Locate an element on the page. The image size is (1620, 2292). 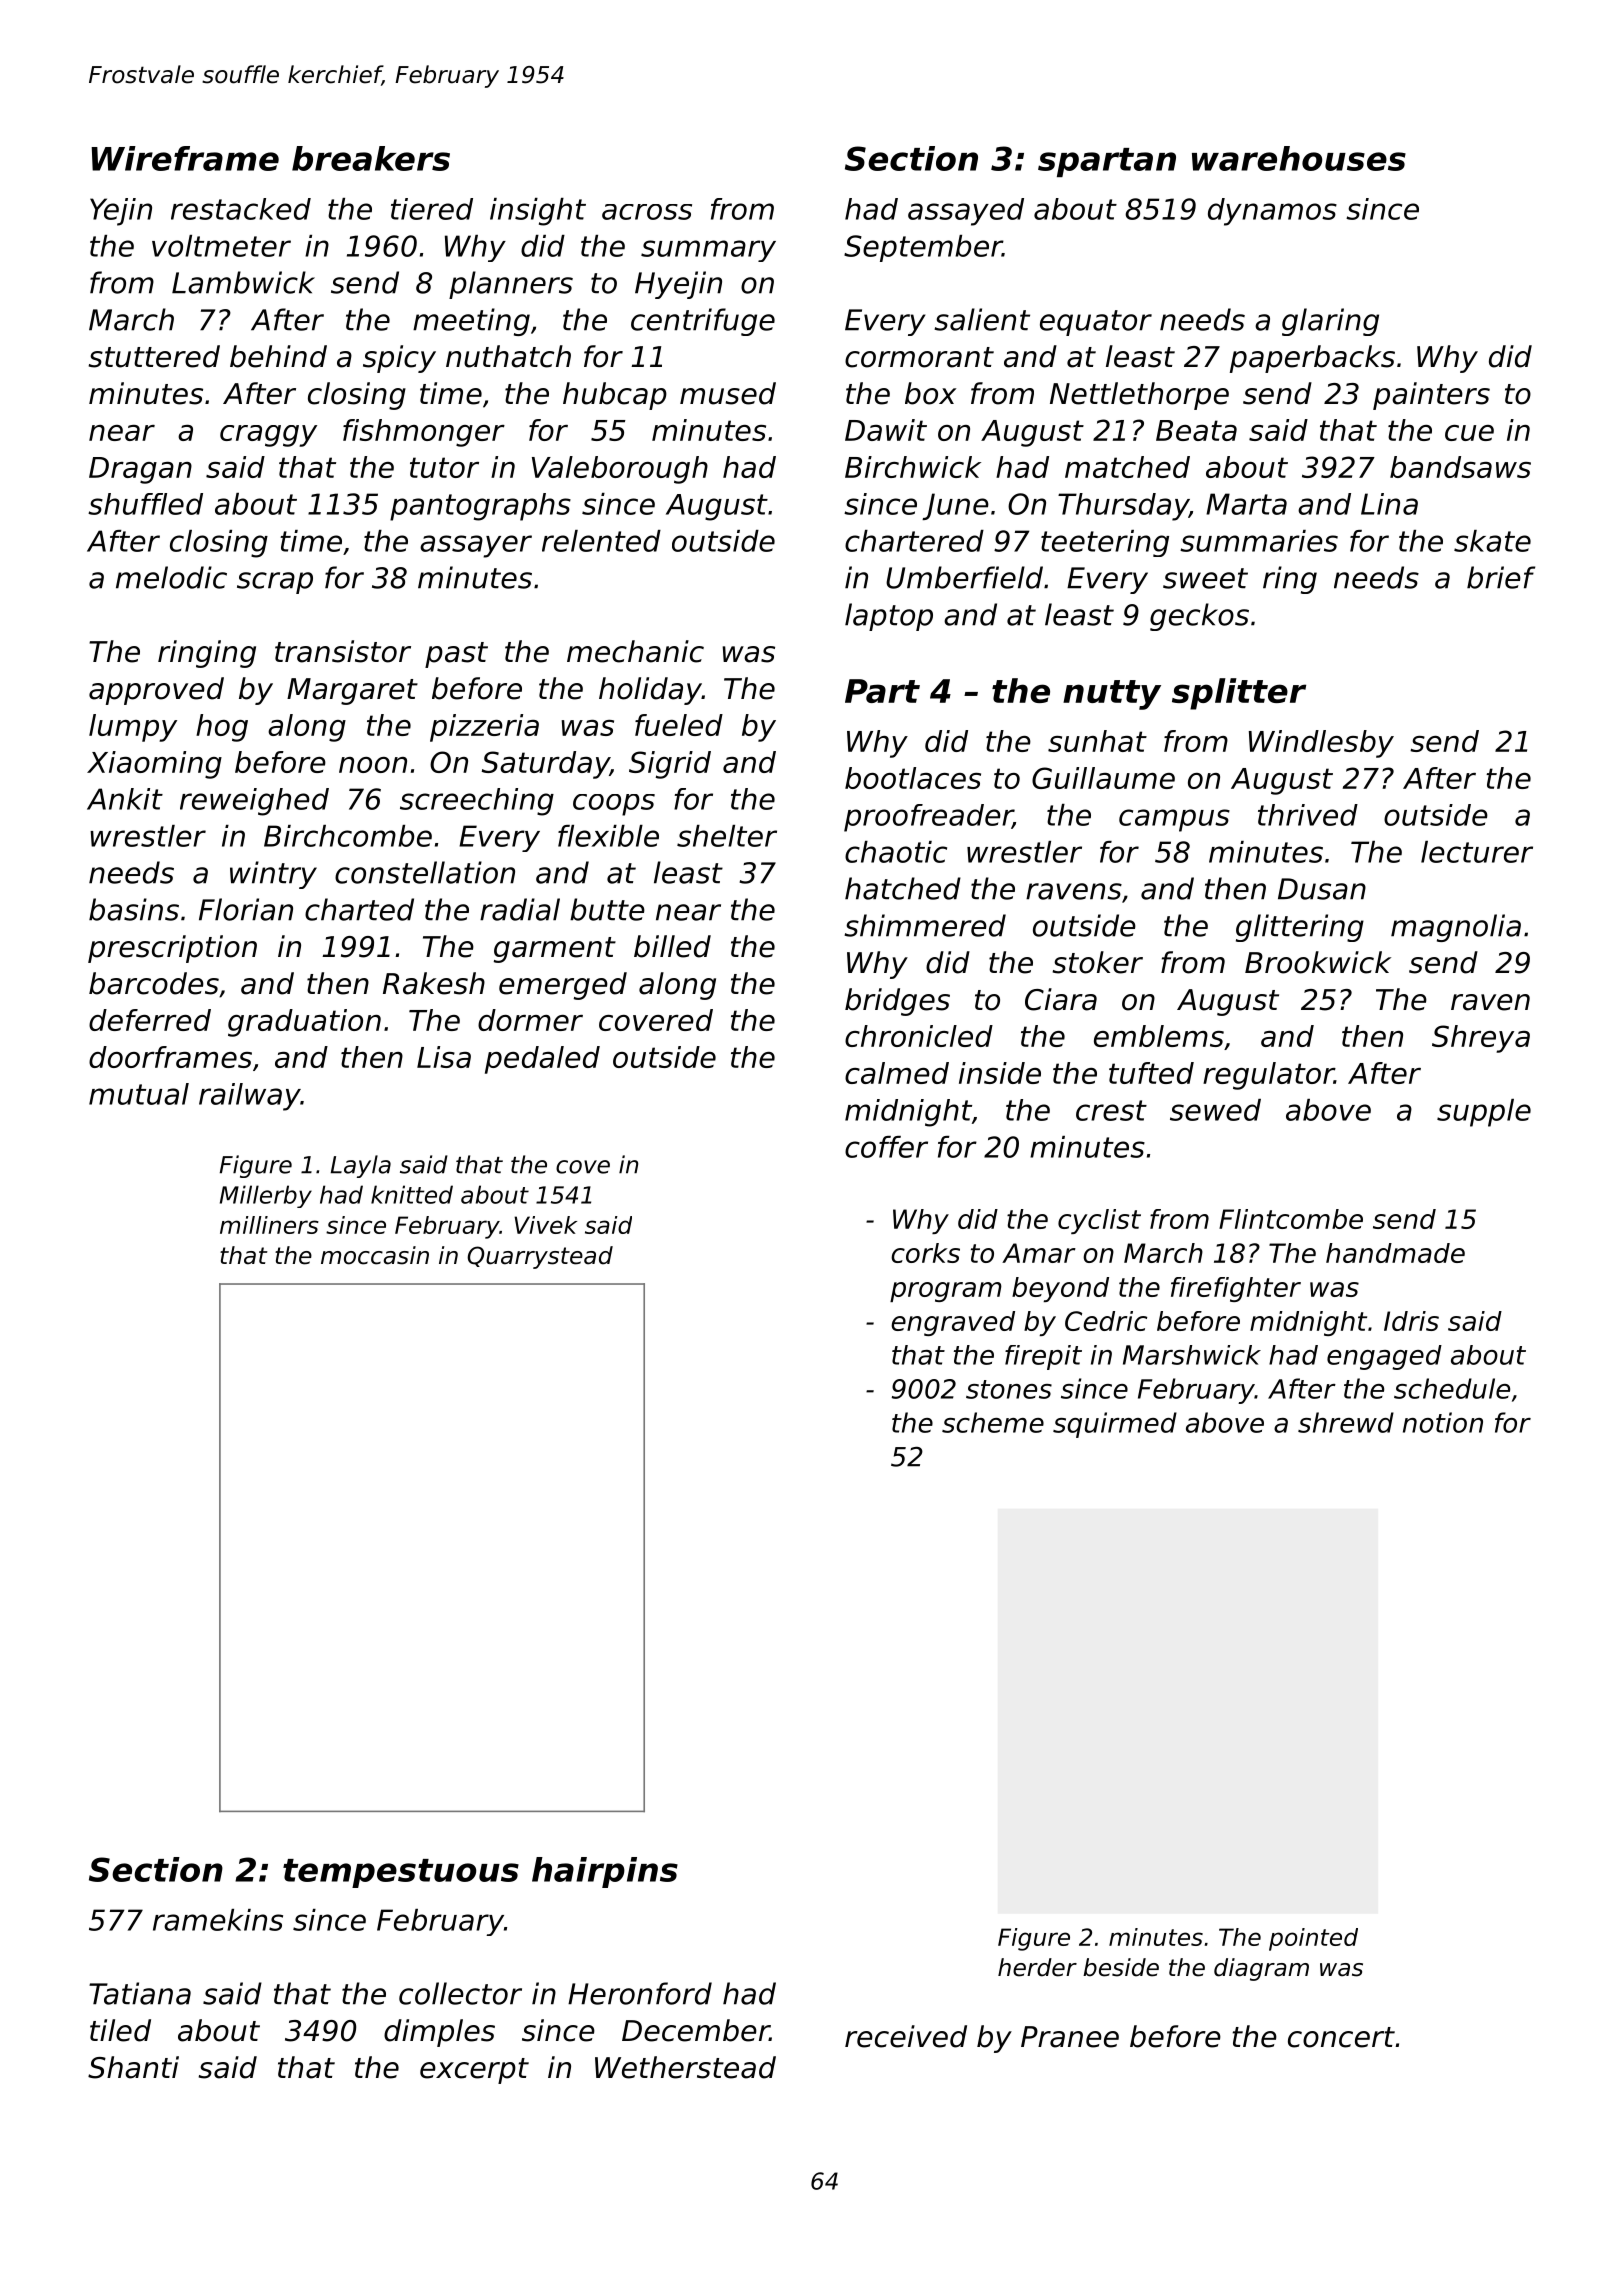
September is located at coordinates (923, 248).
